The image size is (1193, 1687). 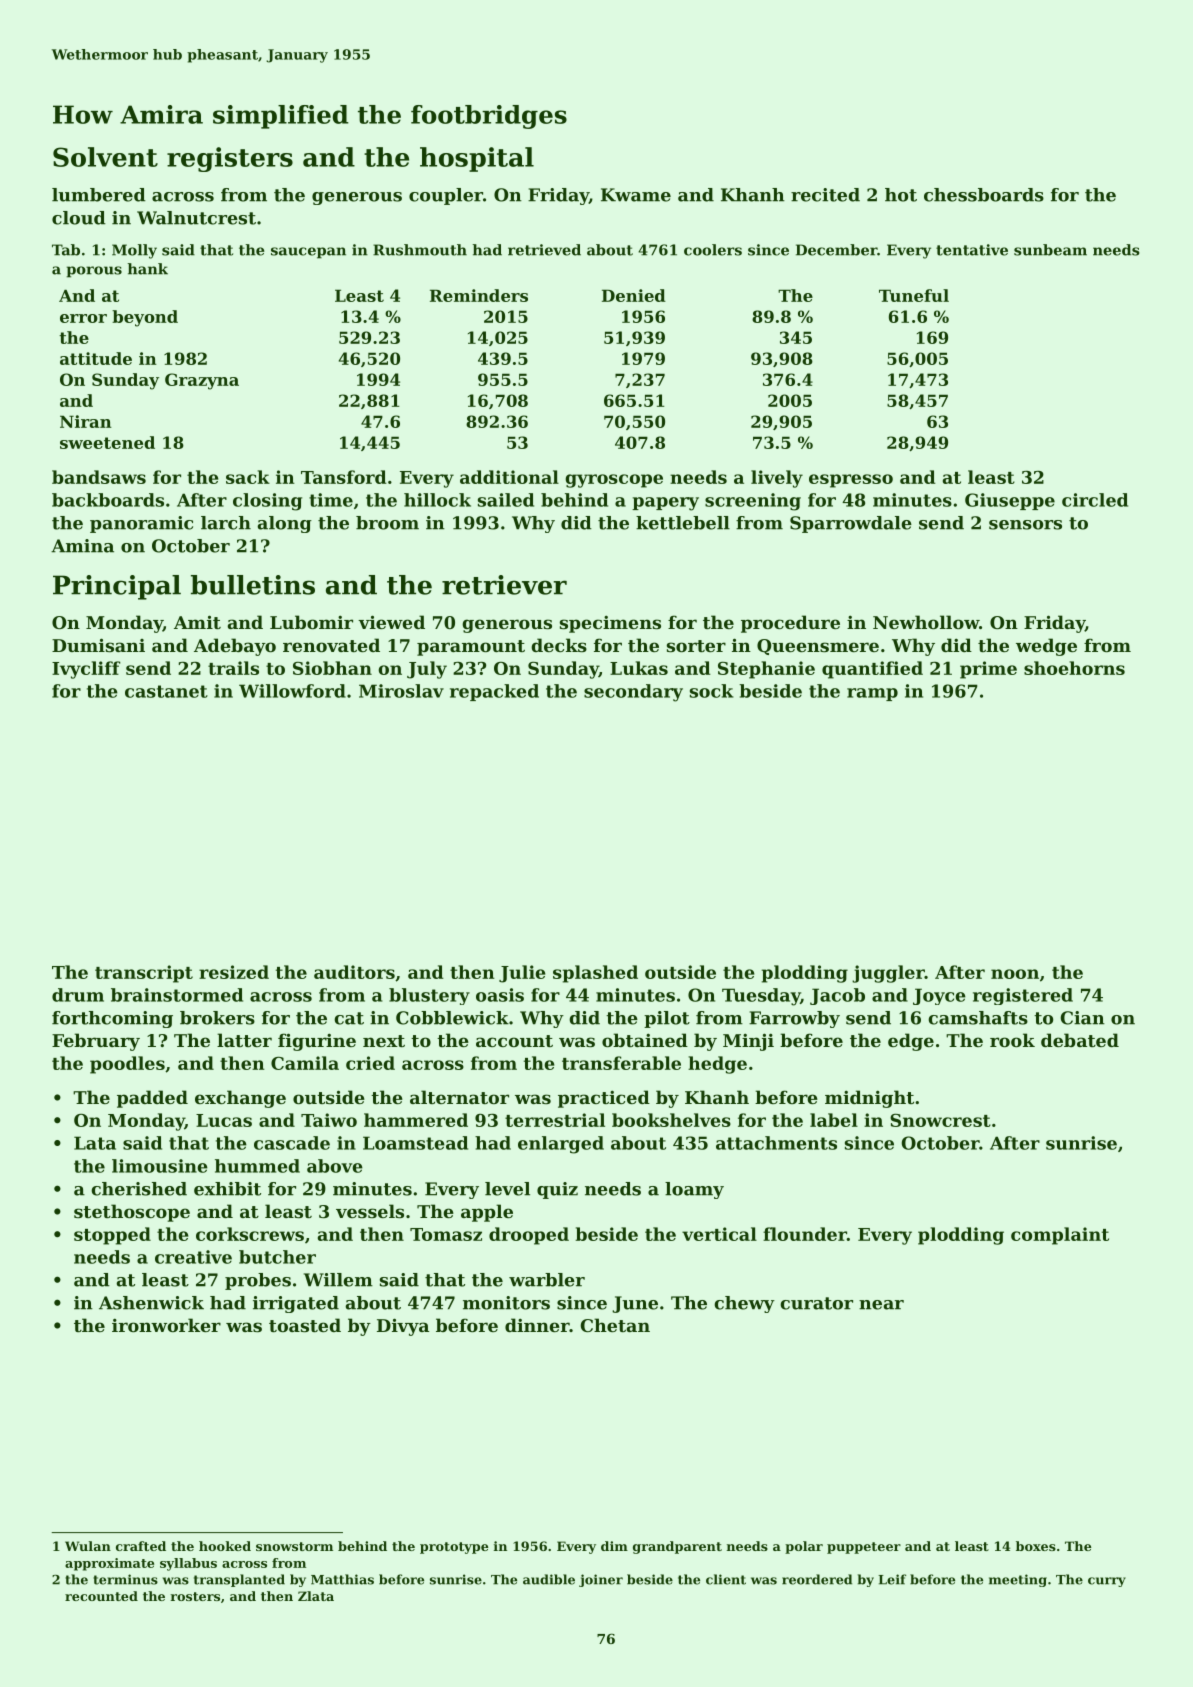 What do you see at coordinates (105, 157) in the screenshot?
I see `Solvent` at bounding box center [105, 157].
